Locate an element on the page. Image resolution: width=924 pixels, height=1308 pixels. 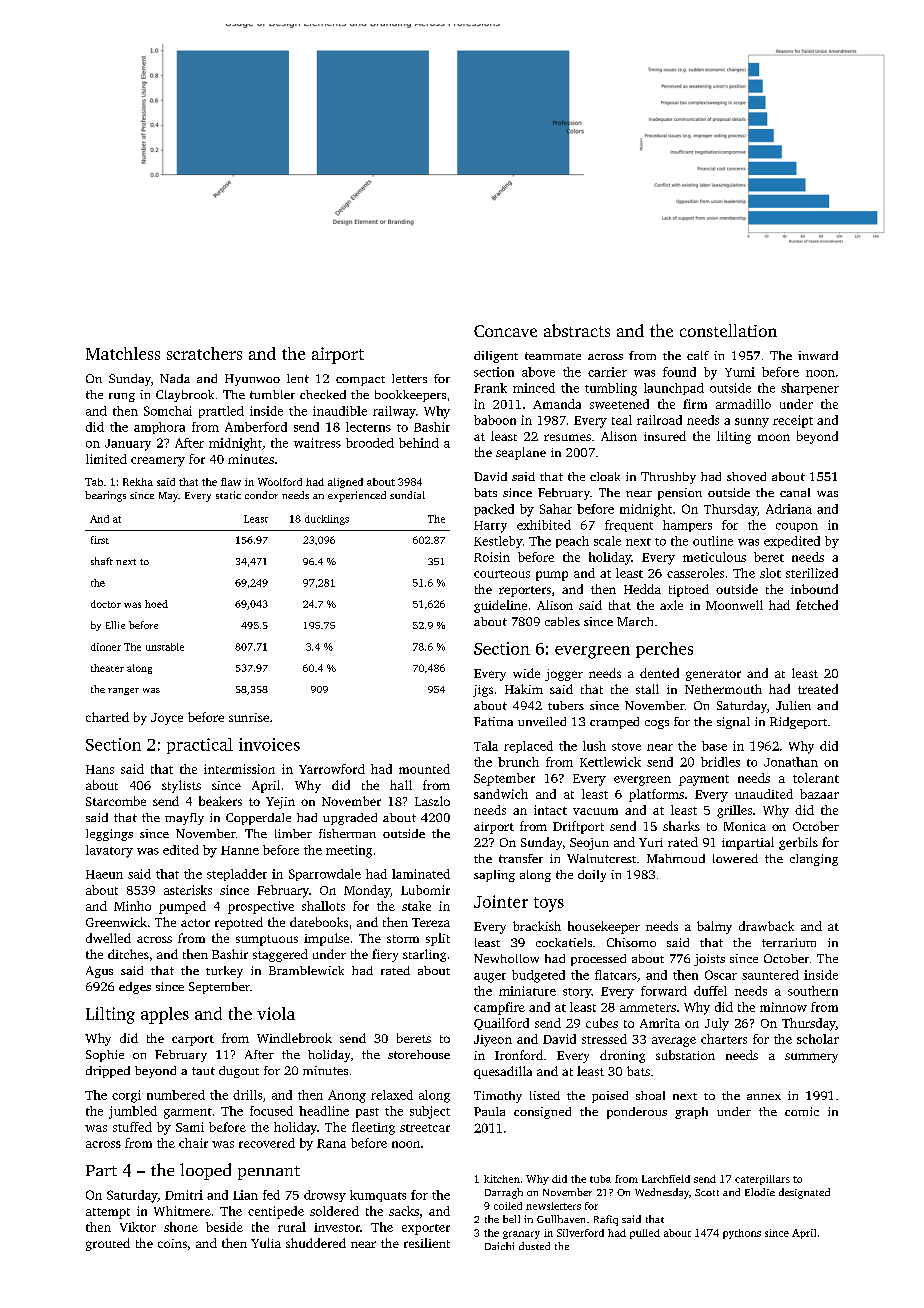
platforms is located at coordinates (656, 795).
